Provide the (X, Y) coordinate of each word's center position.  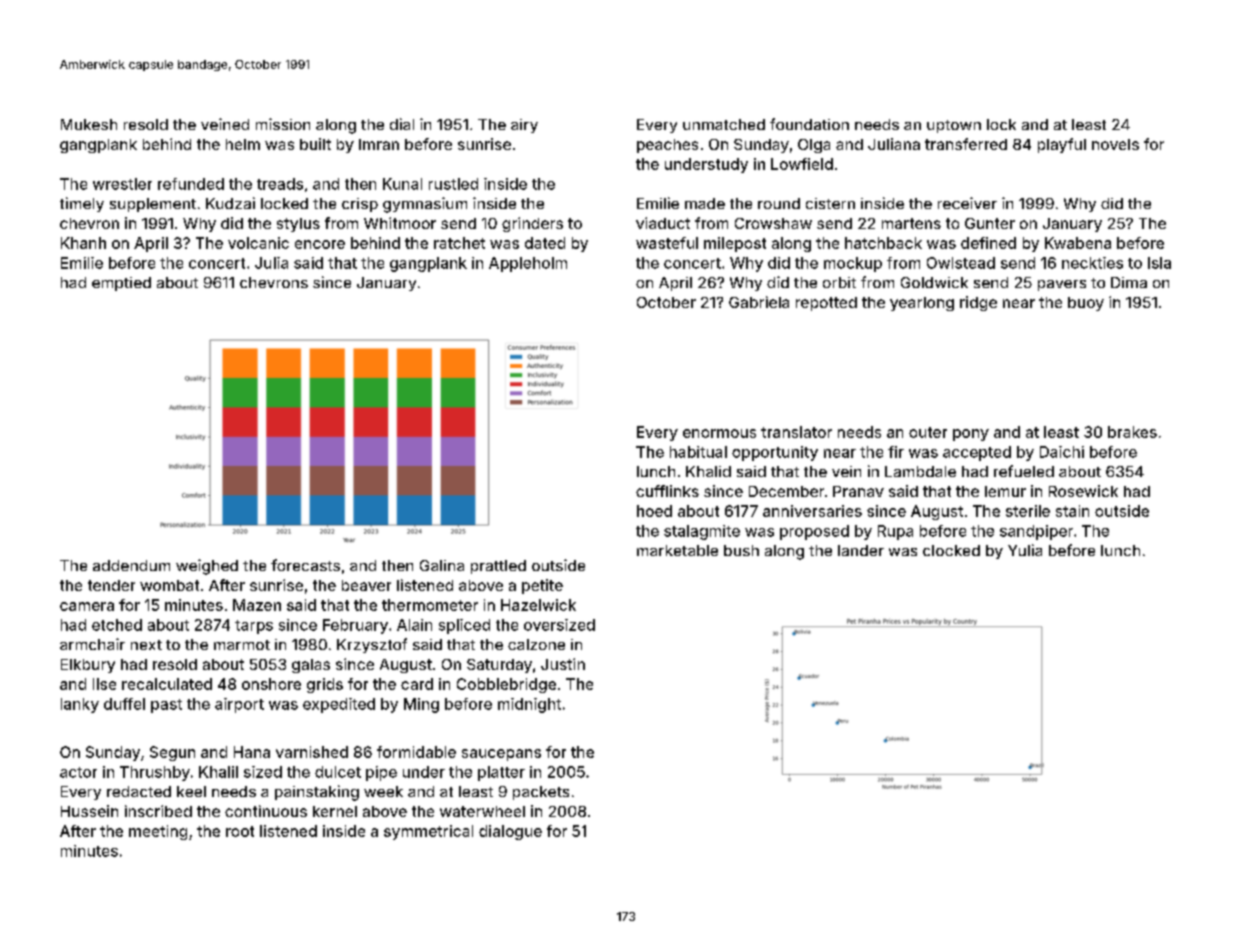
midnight (529, 705)
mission (283, 124)
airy (524, 126)
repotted (826, 304)
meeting (158, 832)
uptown (954, 126)
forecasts (305, 565)
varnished (312, 752)
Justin (563, 664)
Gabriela (759, 302)
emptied (121, 284)
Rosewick (1083, 491)
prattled (498, 567)
